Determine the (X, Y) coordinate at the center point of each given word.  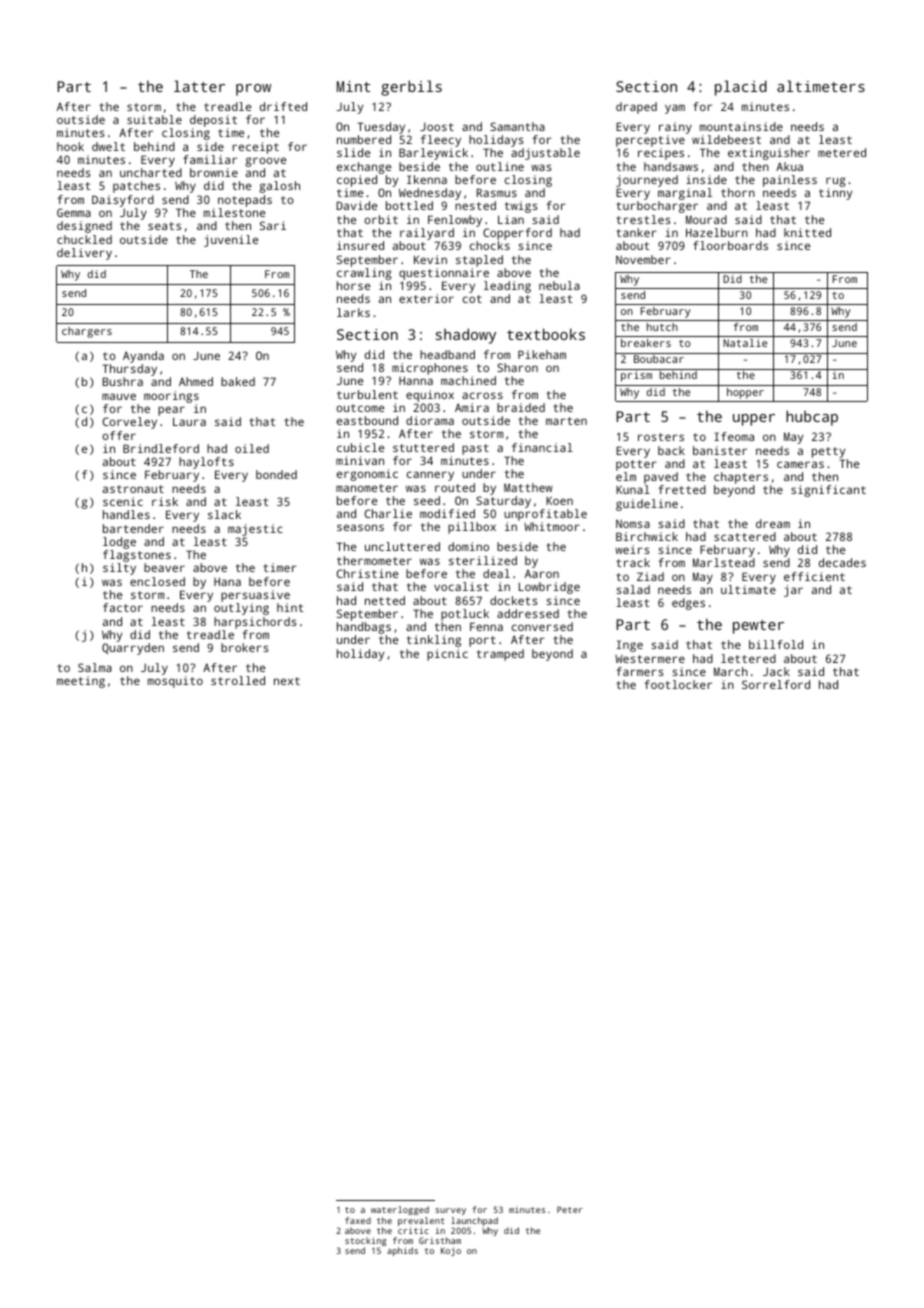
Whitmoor (552, 526)
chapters (741, 478)
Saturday (503, 502)
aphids (402, 1251)
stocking (366, 1241)
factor (123, 607)
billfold (776, 644)
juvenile (231, 241)
